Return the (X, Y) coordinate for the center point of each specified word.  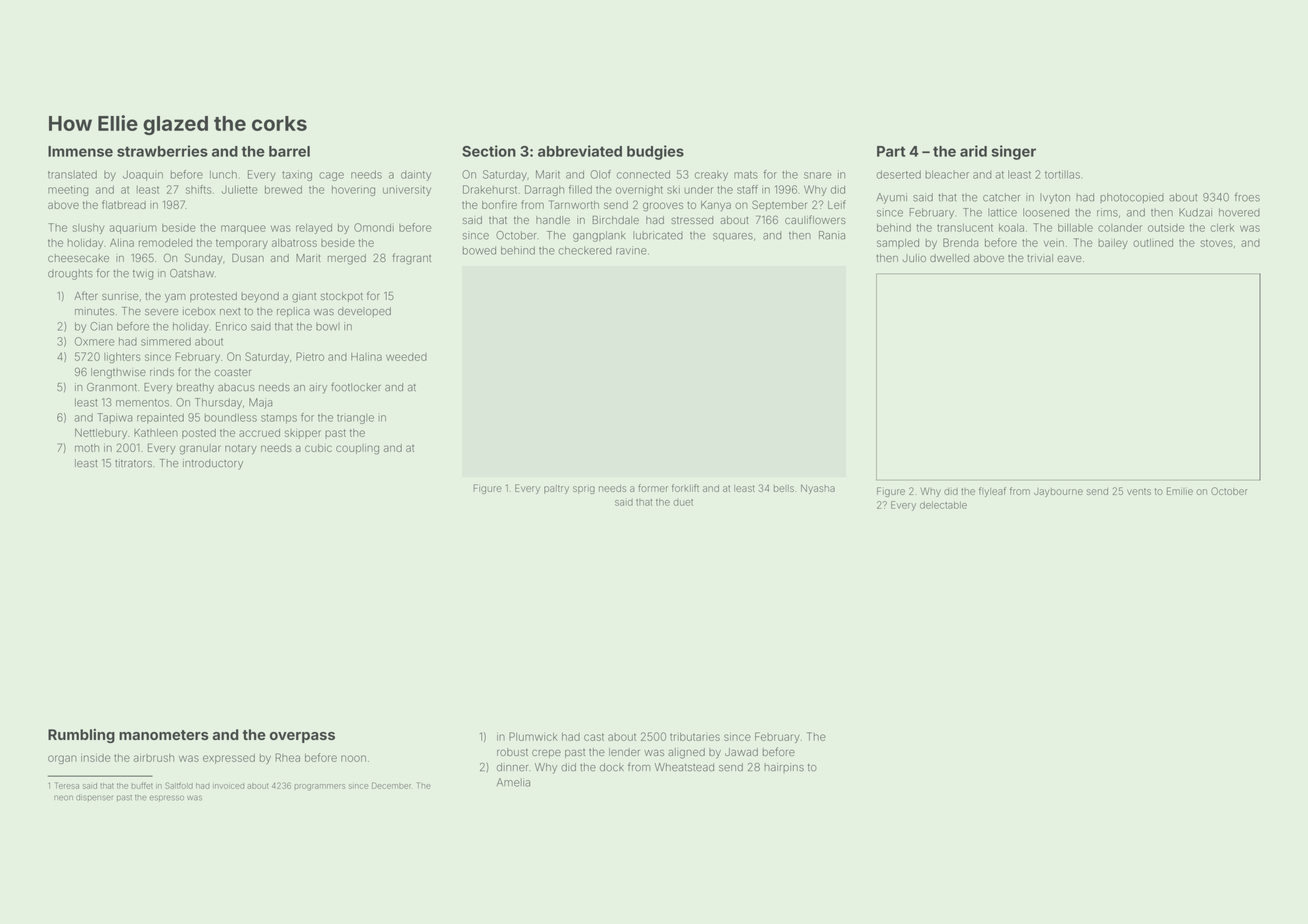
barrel (289, 151)
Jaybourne (1058, 492)
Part (891, 151)
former (653, 488)
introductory (213, 464)
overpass (302, 737)
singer (1014, 152)
